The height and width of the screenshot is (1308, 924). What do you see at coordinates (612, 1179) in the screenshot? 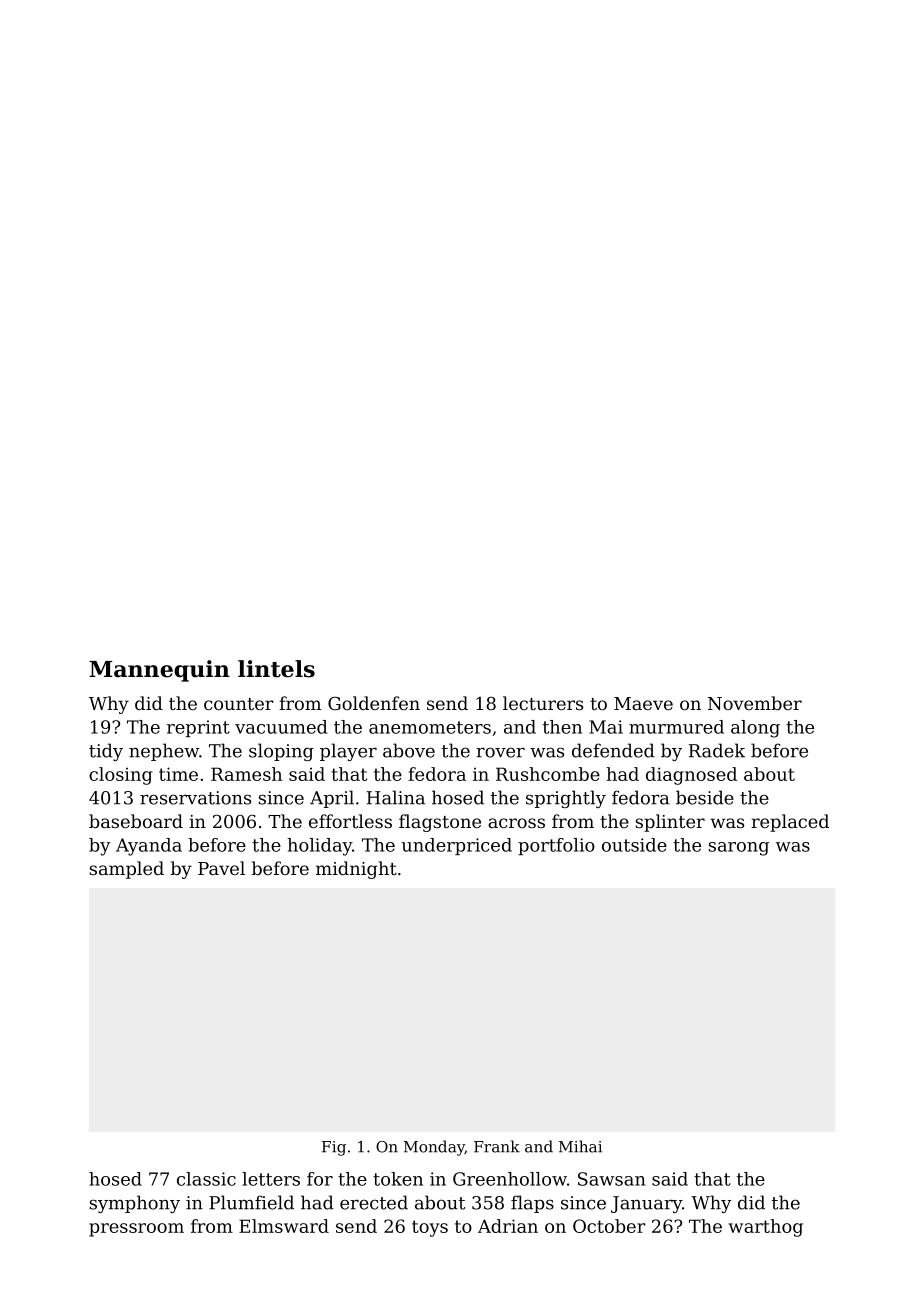
I see `Sawsan` at bounding box center [612, 1179].
